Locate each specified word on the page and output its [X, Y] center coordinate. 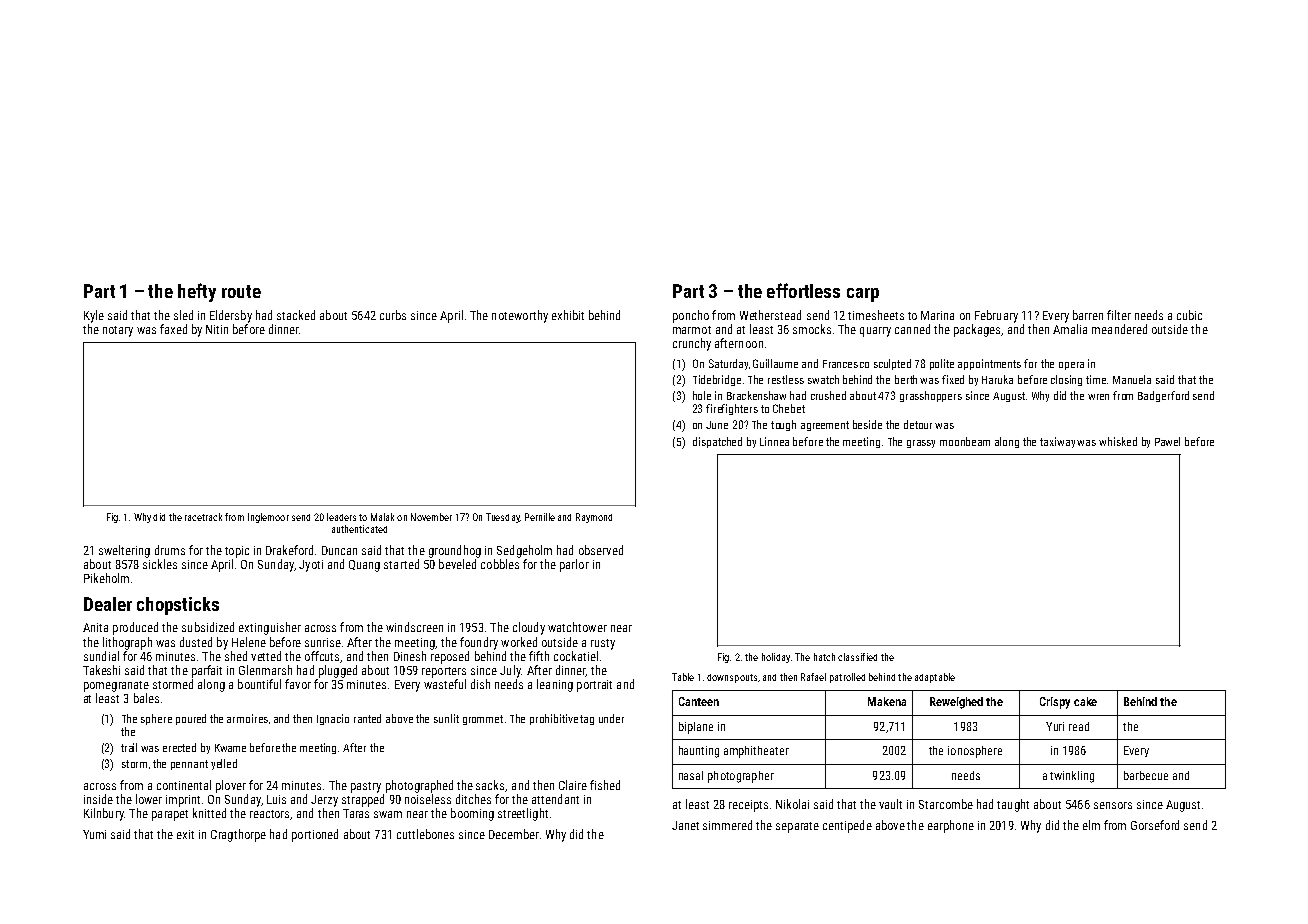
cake [1085, 701]
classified [857, 657]
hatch [824, 657]
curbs [393, 315]
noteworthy [520, 316]
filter [1119, 315]
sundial [101, 656]
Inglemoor [268, 518]
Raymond [594, 518]
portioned [315, 835]
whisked [1118, 441]
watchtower [577, 627]
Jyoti [311, 566]
